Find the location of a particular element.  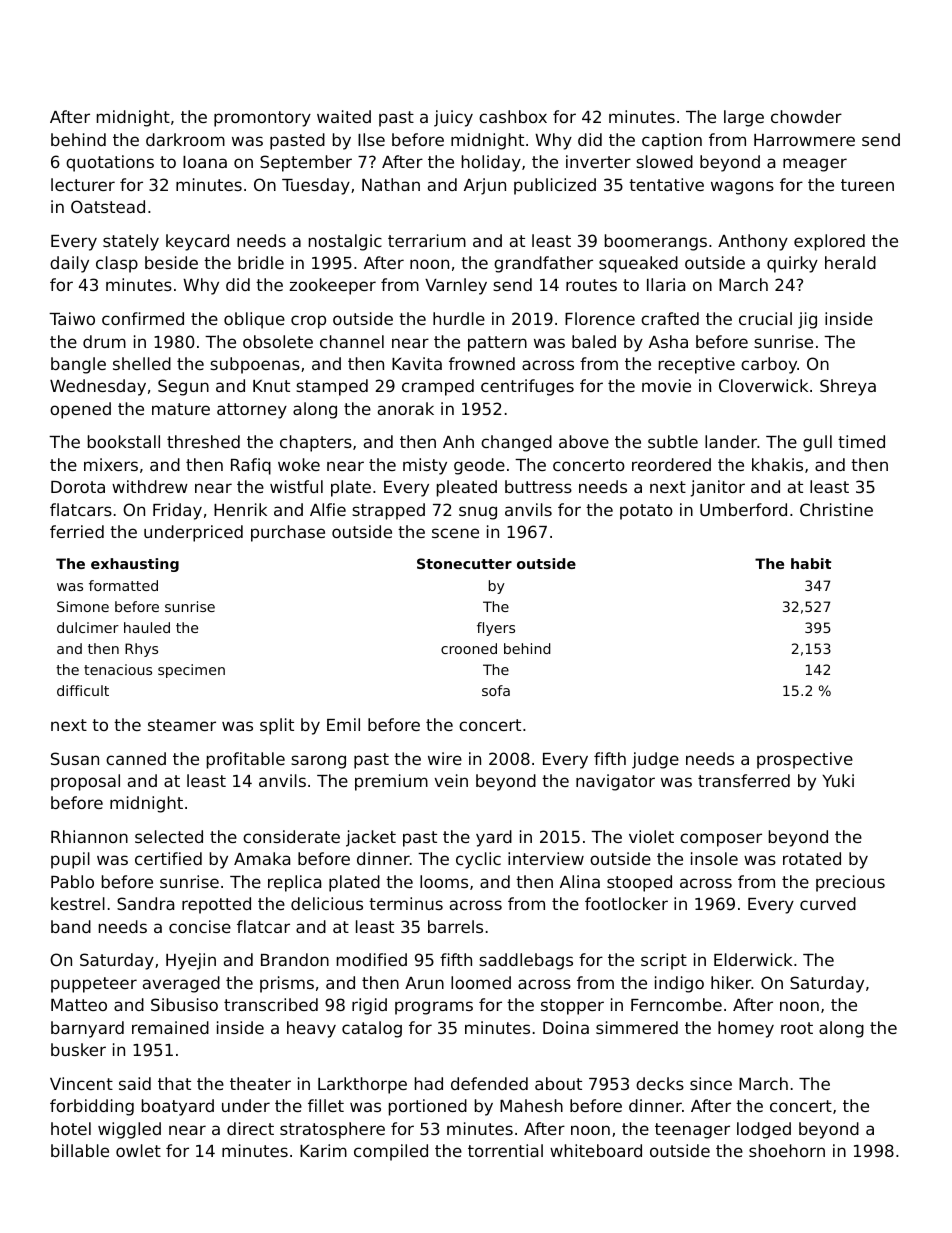

promontory is located at coordinates (262, 119).
